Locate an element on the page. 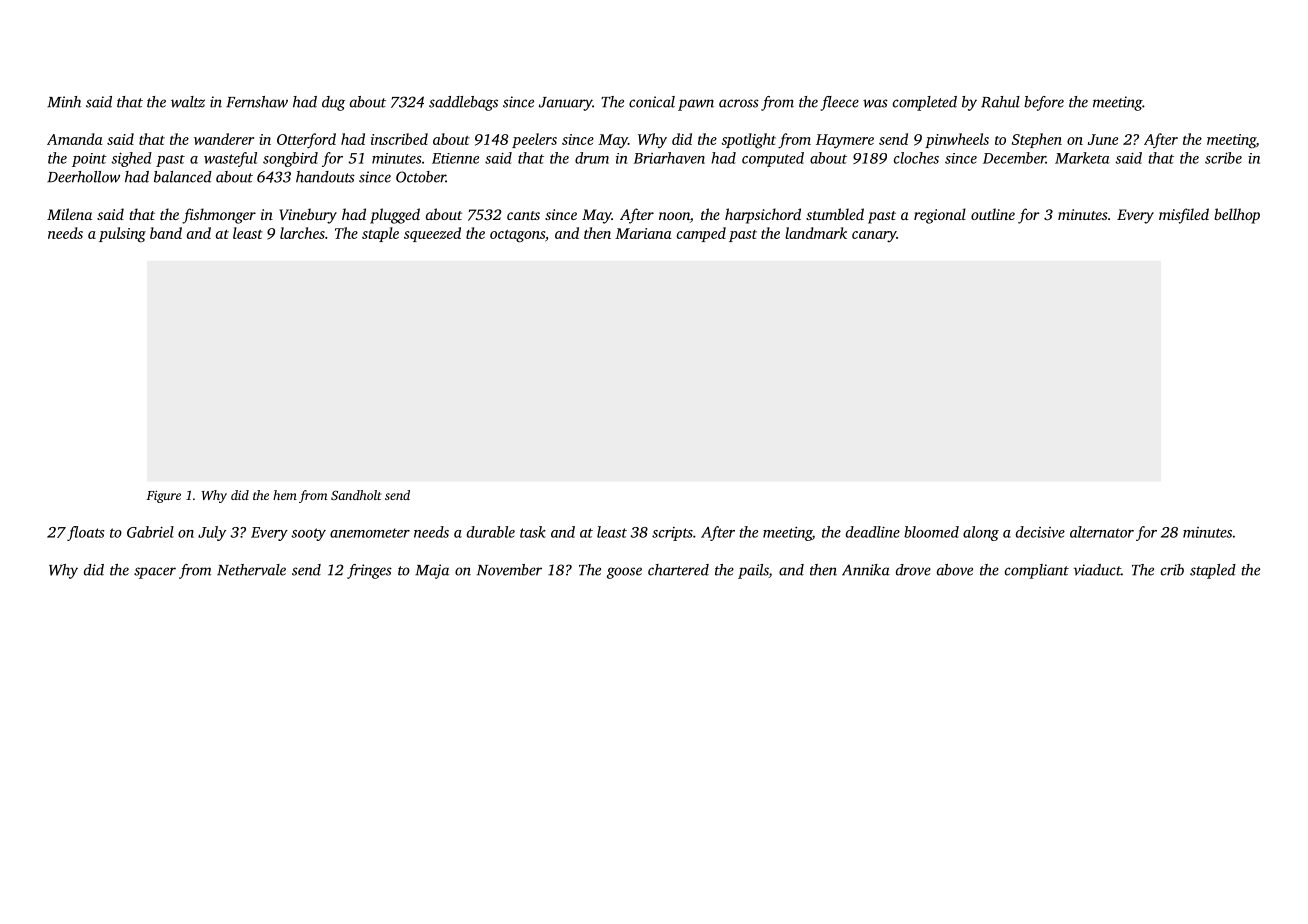 This document has width=1308, height=924. hem is located at coordinates (285, 495).
